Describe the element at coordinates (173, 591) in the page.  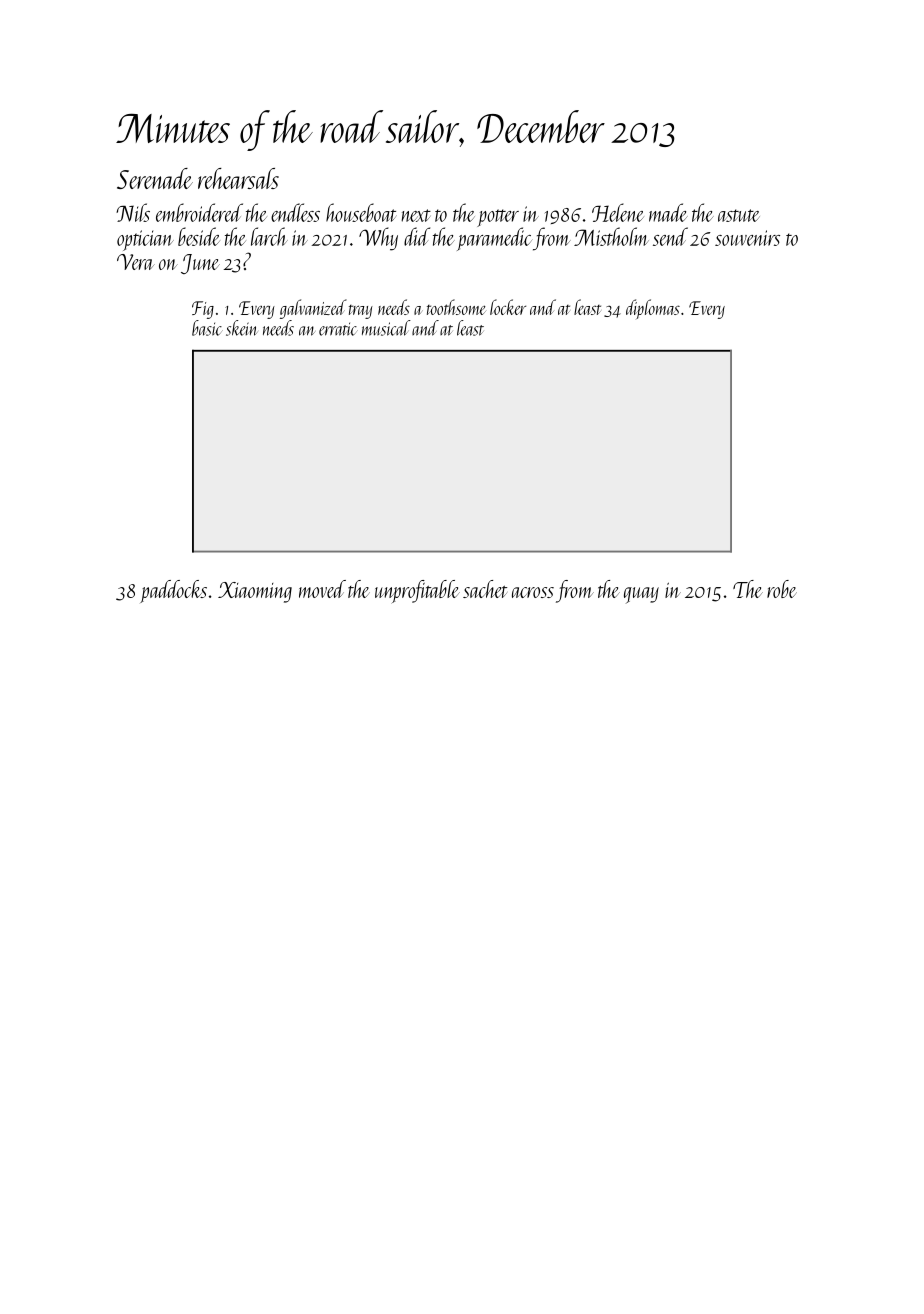
I see `paddocks` at that location.
